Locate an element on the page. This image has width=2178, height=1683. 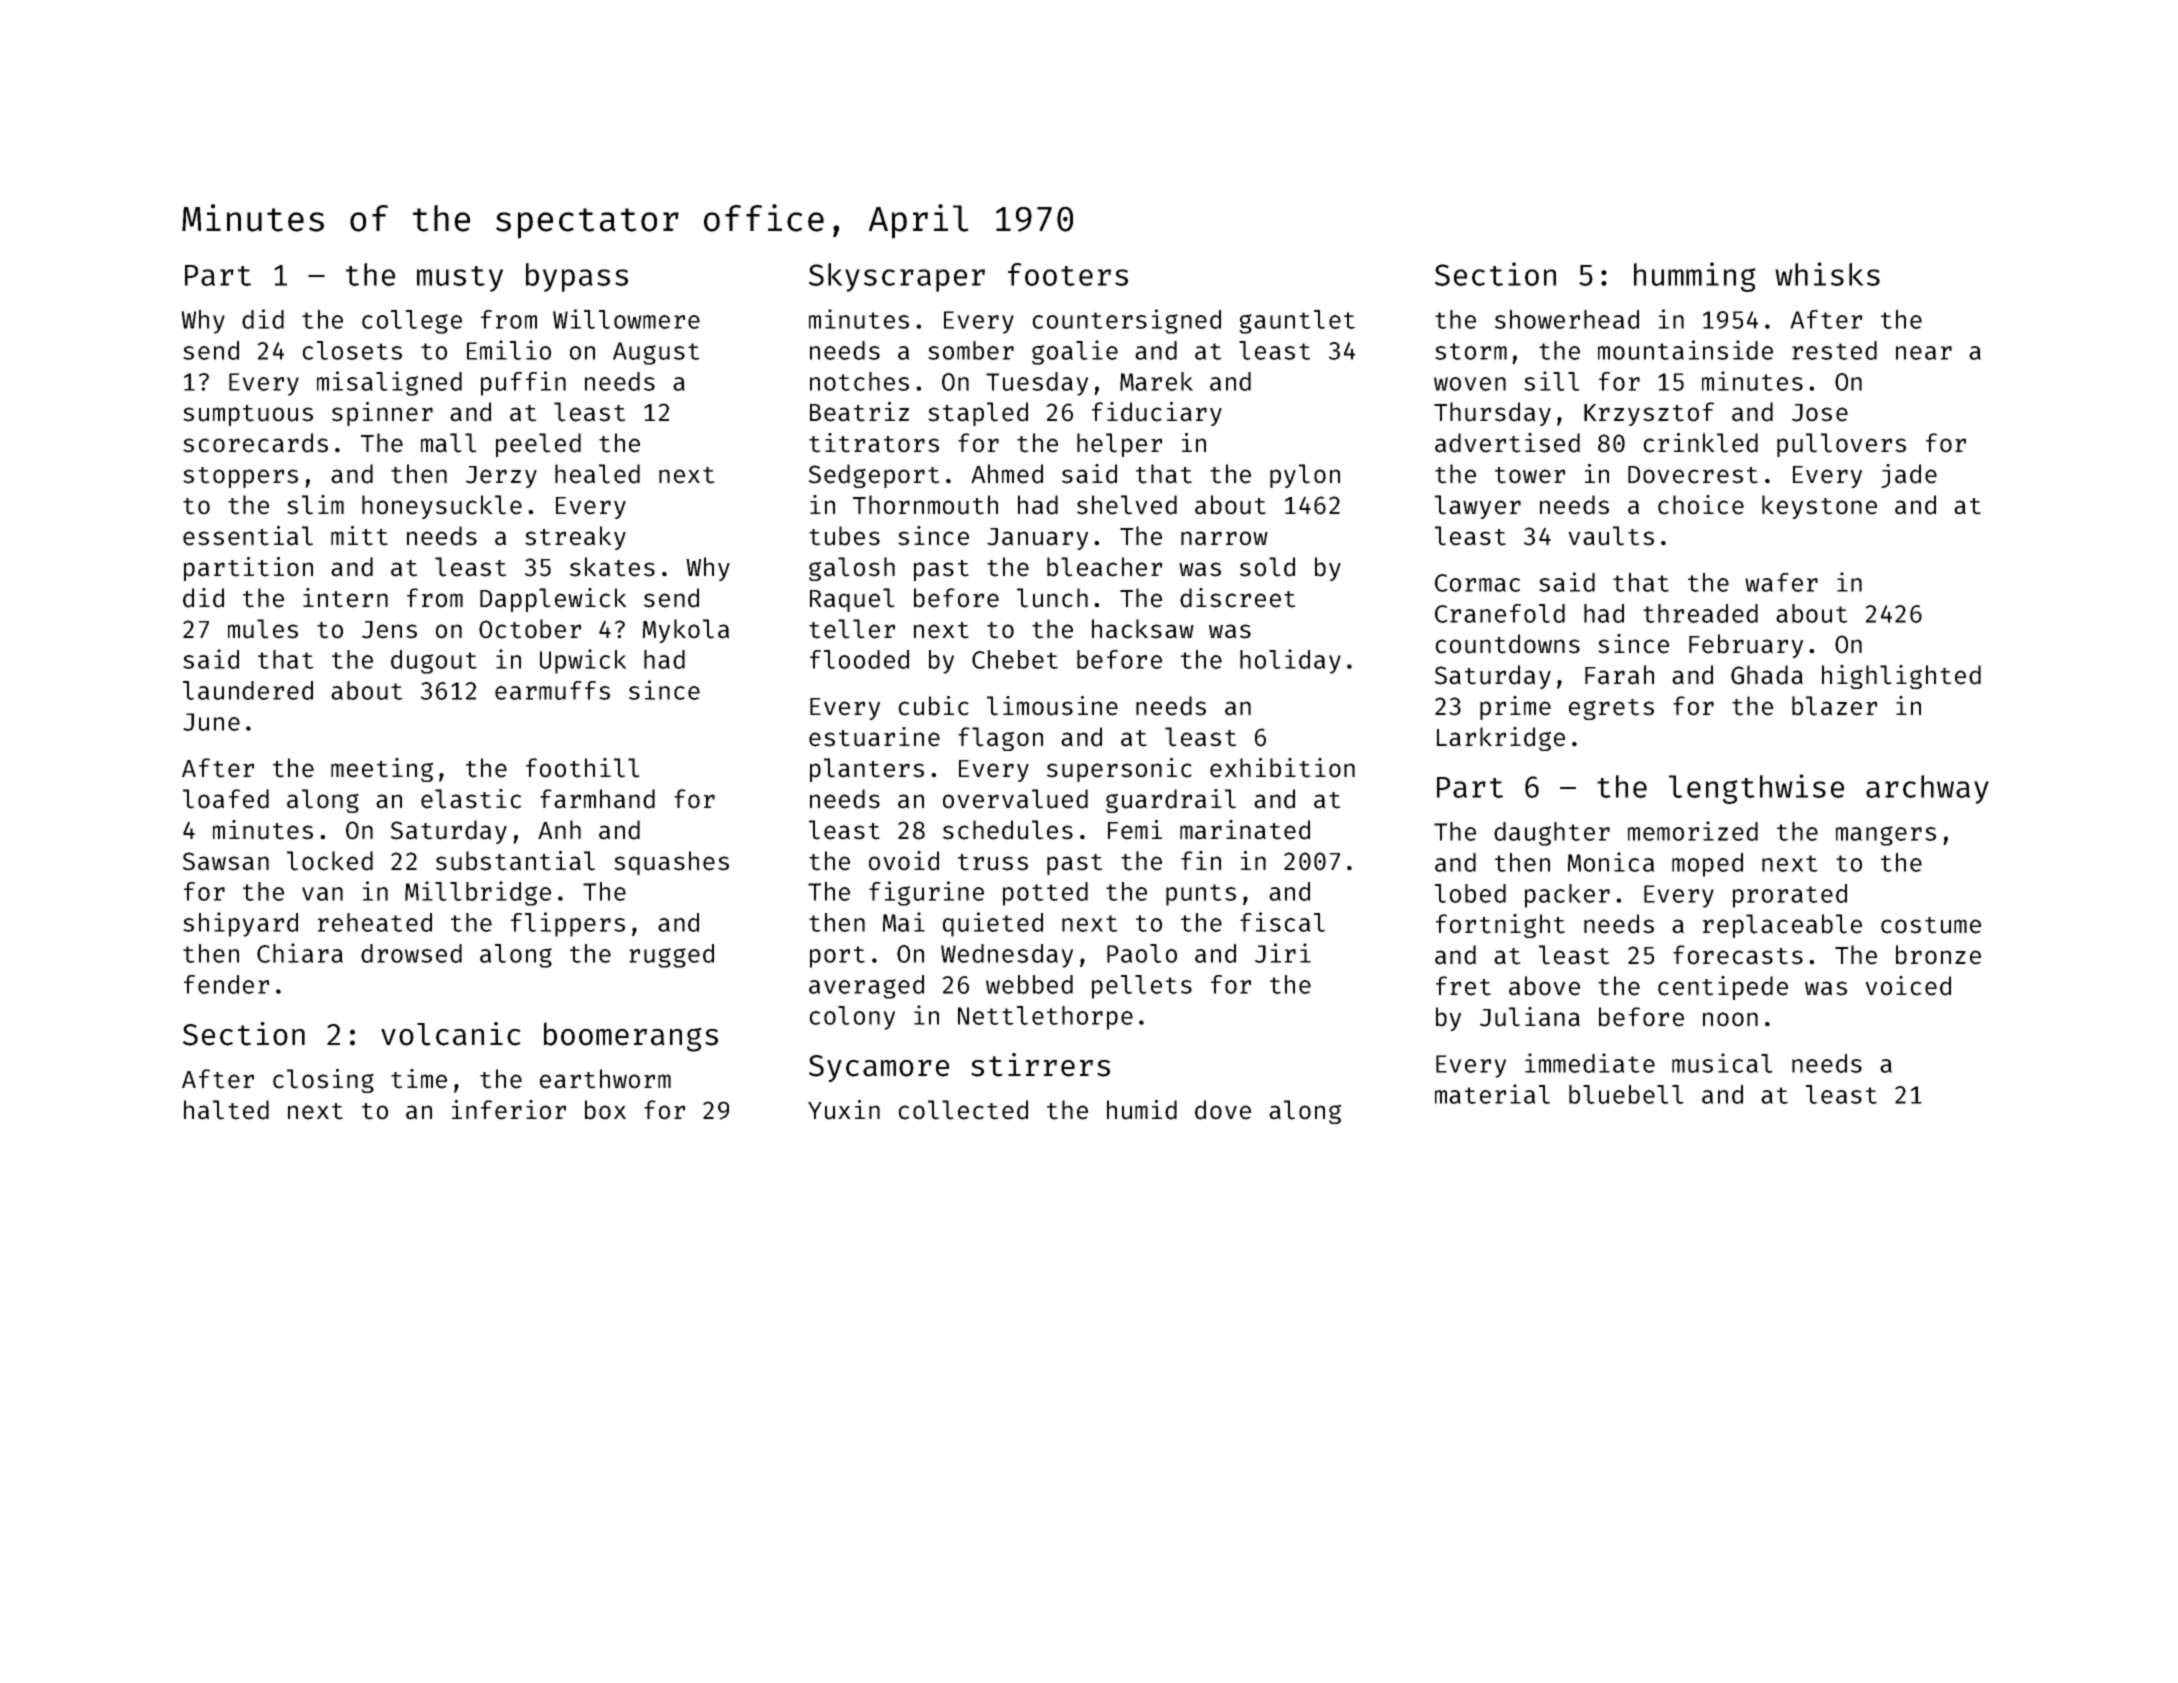
Thursday is located at coordinates (1492, 414).
